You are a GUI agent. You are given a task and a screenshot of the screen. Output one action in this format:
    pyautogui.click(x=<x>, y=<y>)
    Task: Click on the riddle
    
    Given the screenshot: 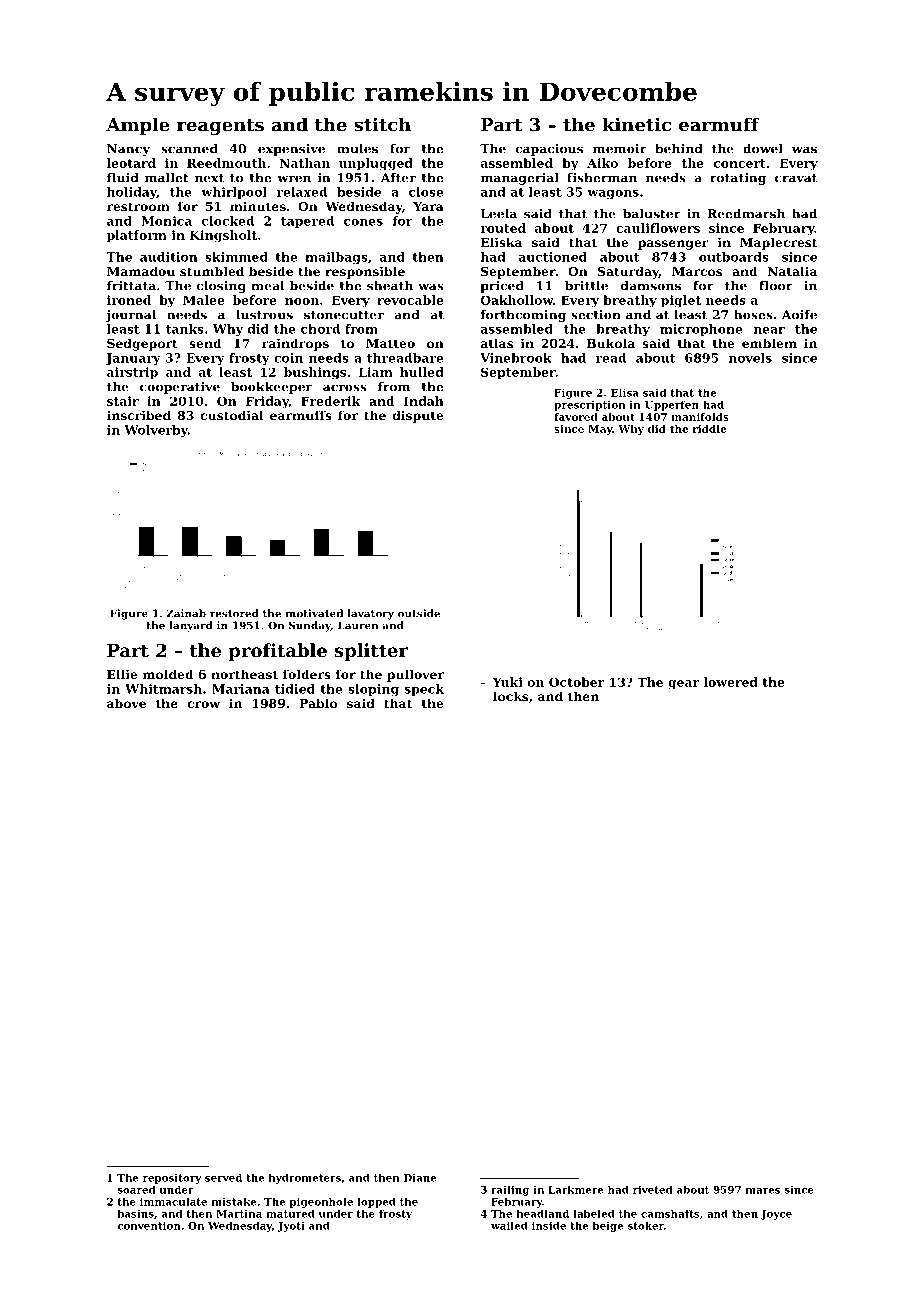 What is the action you would take?
    pyautogui.click(x=709, y=429)
